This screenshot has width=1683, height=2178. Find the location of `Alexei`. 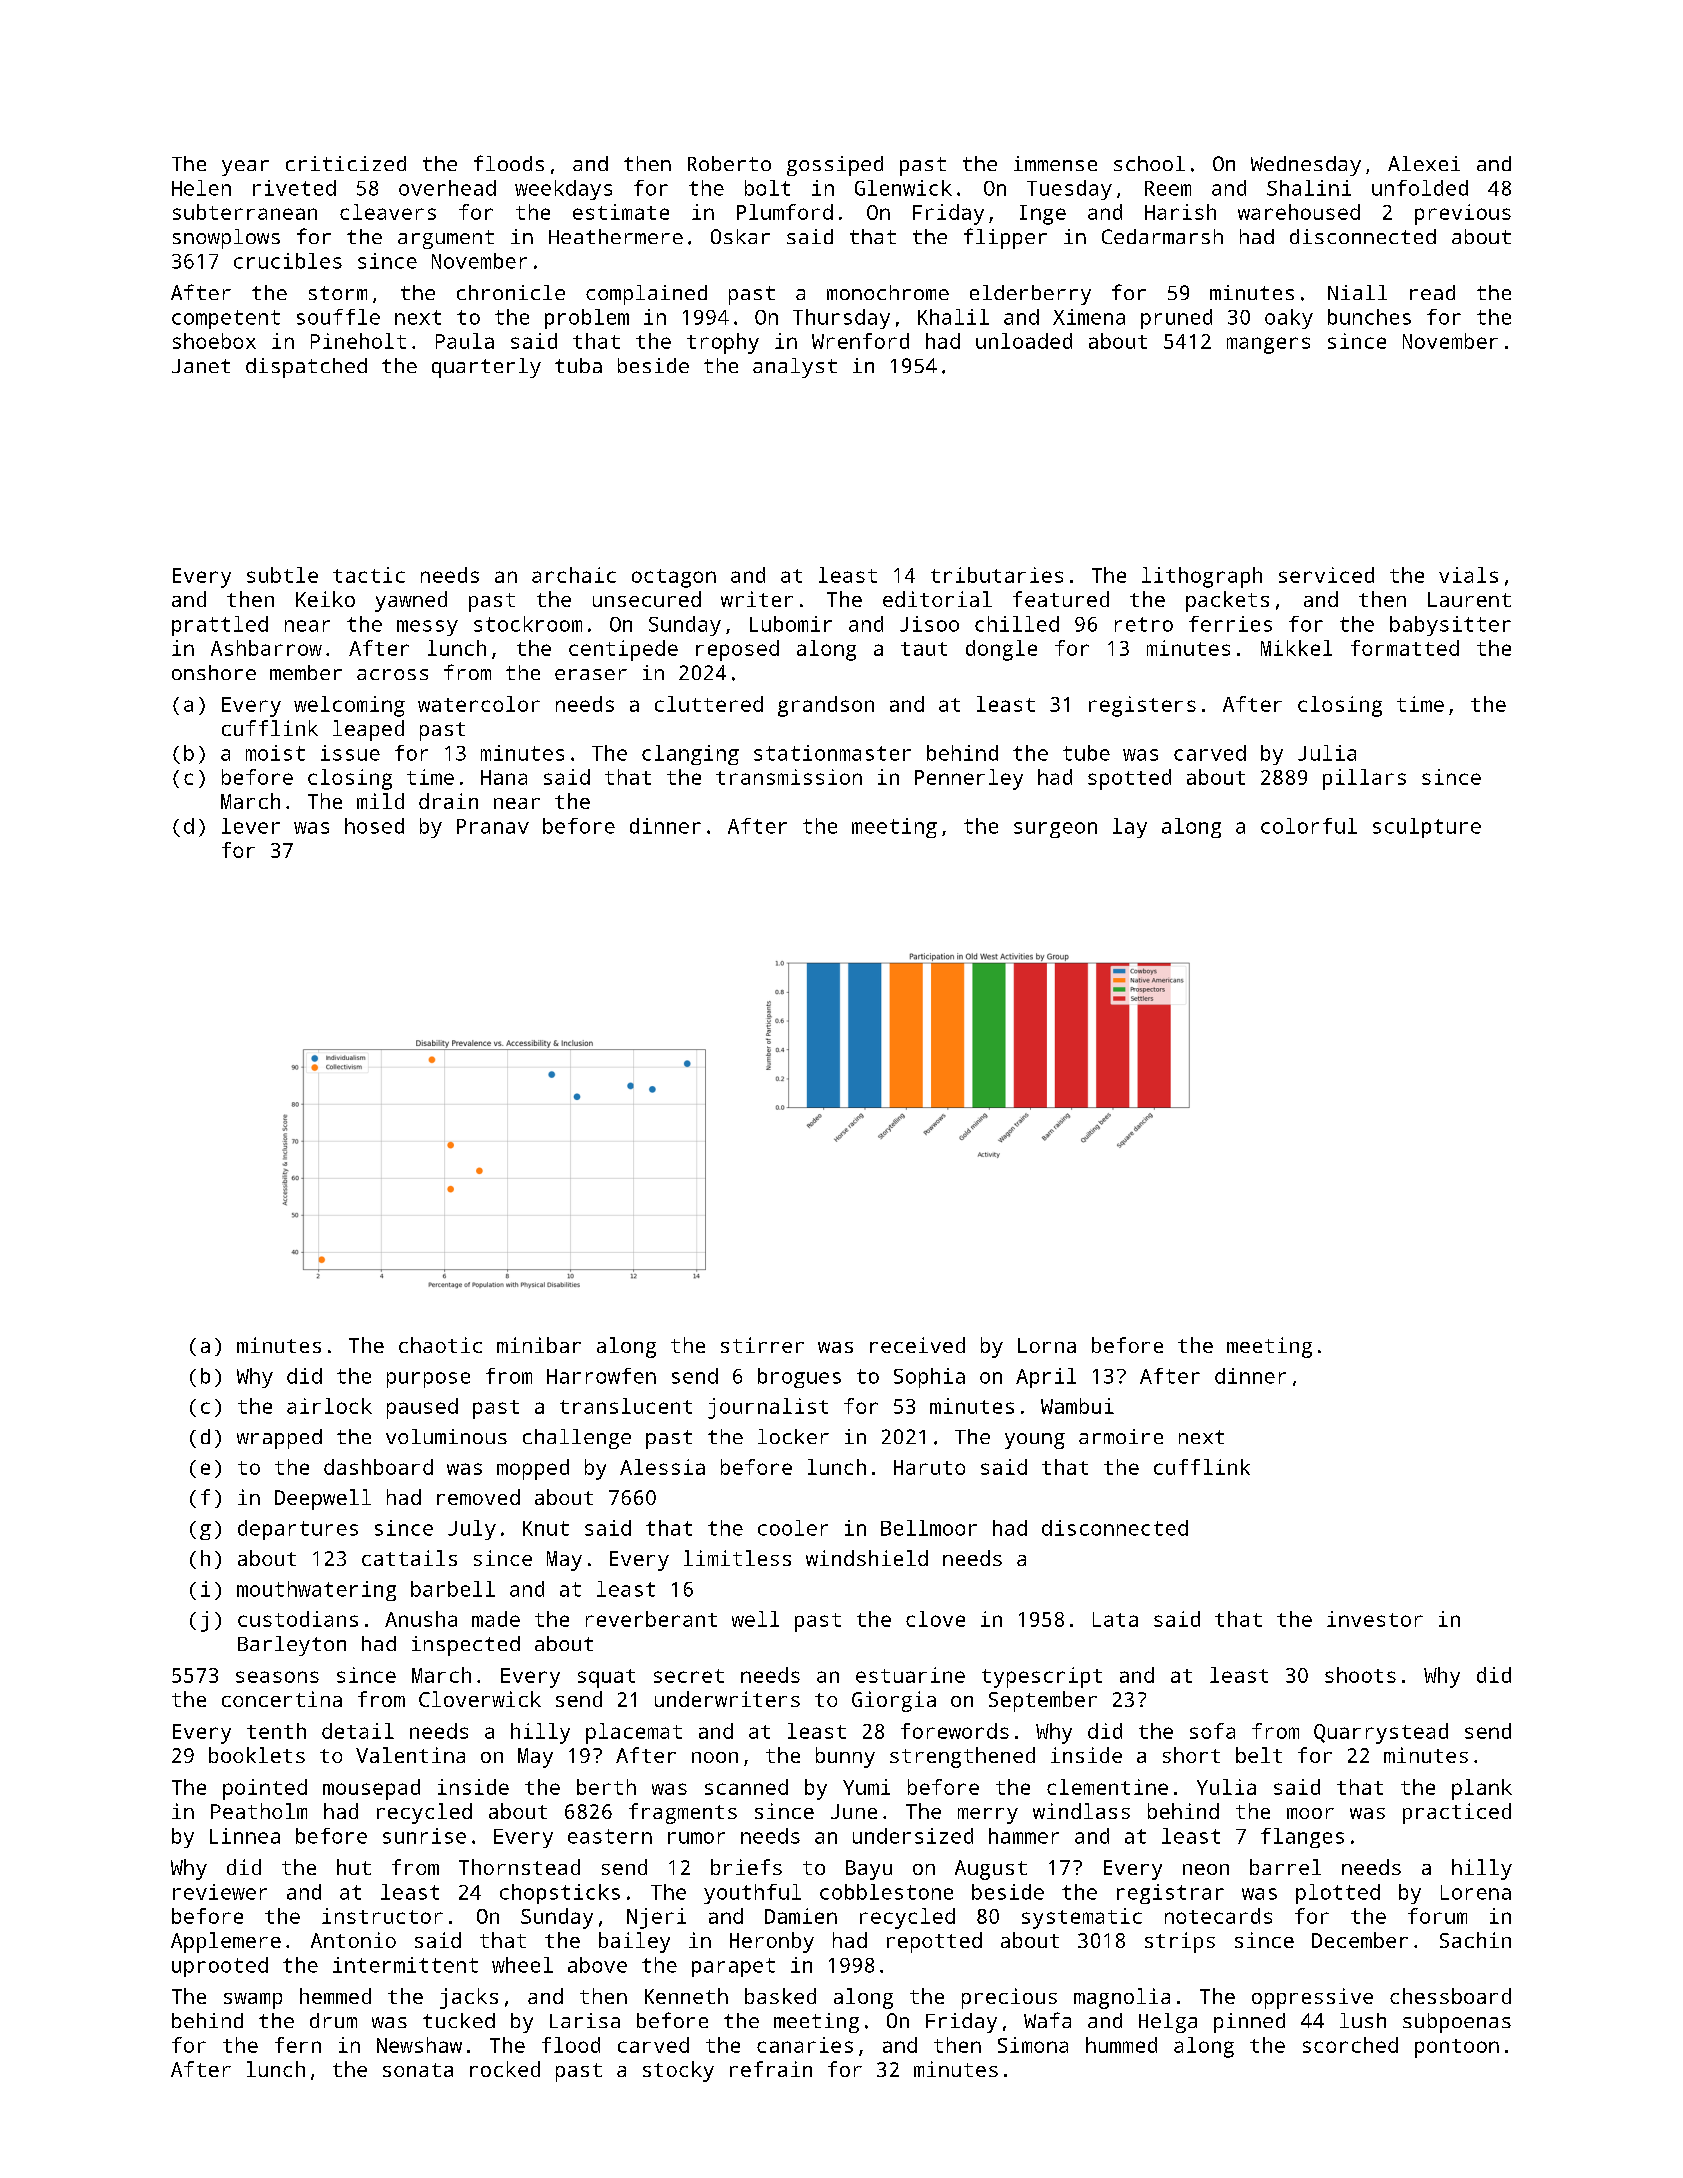

Alexei is located at coordinates (1424, 163).
